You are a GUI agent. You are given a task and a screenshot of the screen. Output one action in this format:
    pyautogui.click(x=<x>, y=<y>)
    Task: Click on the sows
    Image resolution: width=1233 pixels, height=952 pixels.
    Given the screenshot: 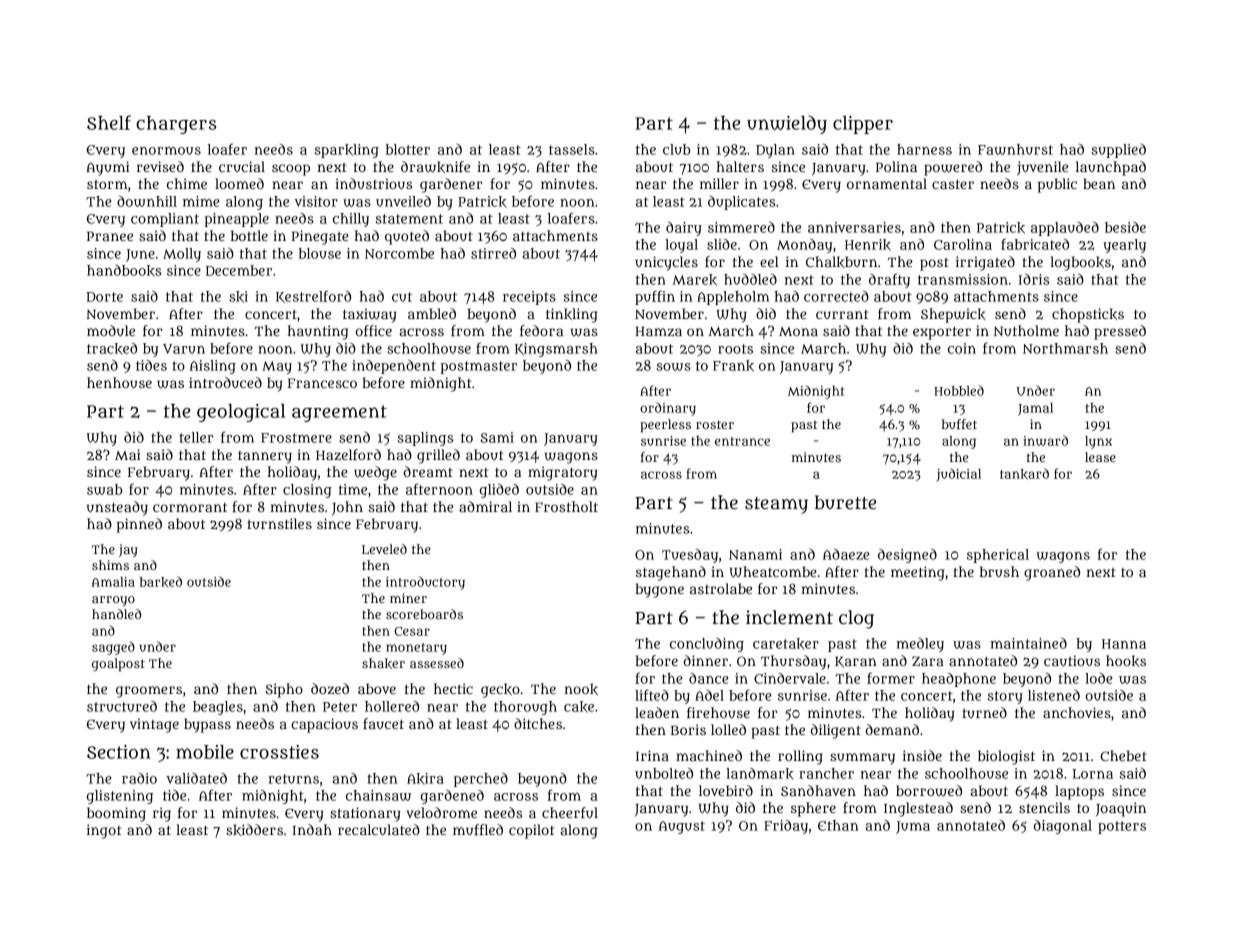 What is the action you would take?
    pyautogui.click(x=674, y=367)
